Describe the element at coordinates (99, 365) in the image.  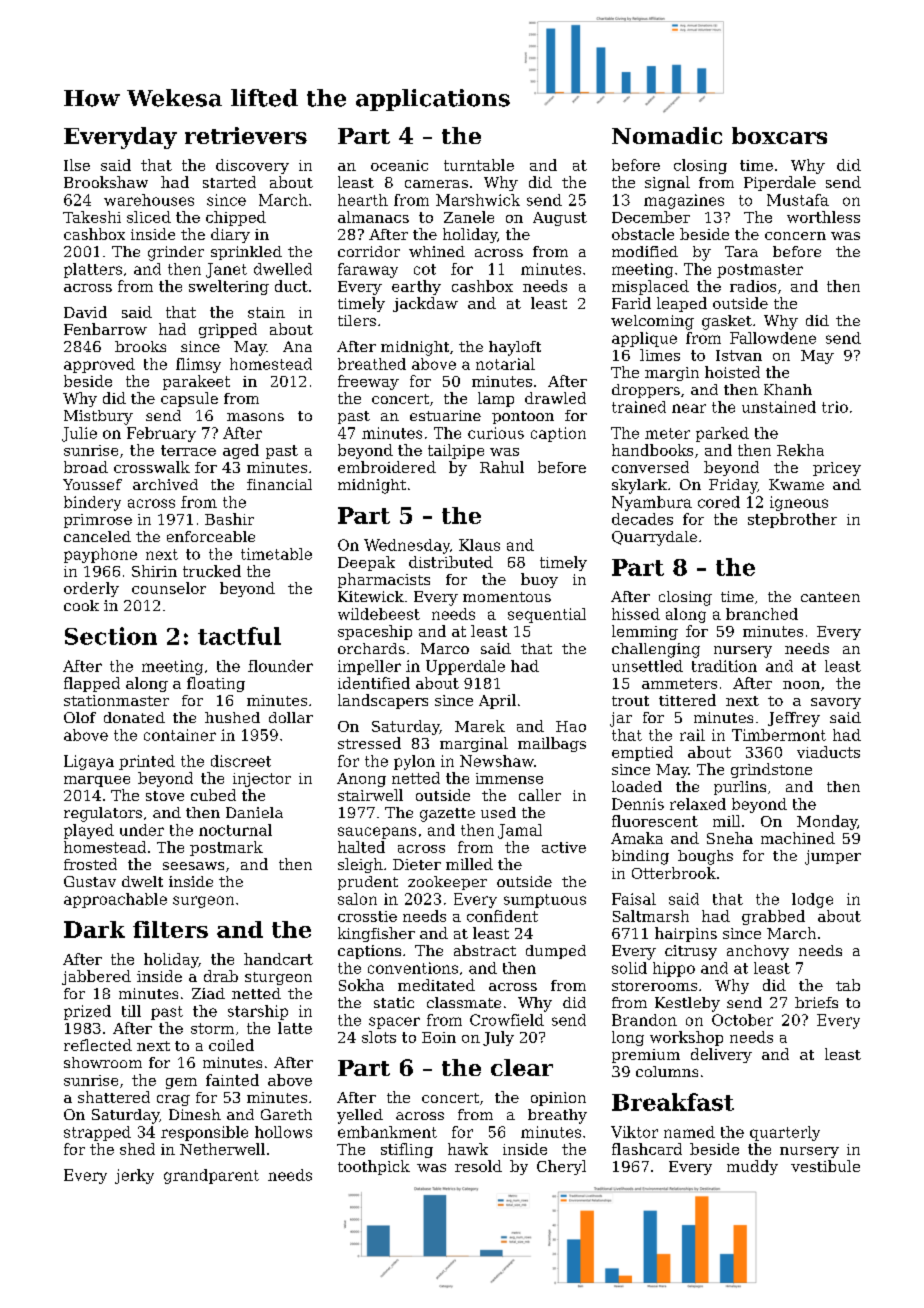
I see `approved` at that location.
